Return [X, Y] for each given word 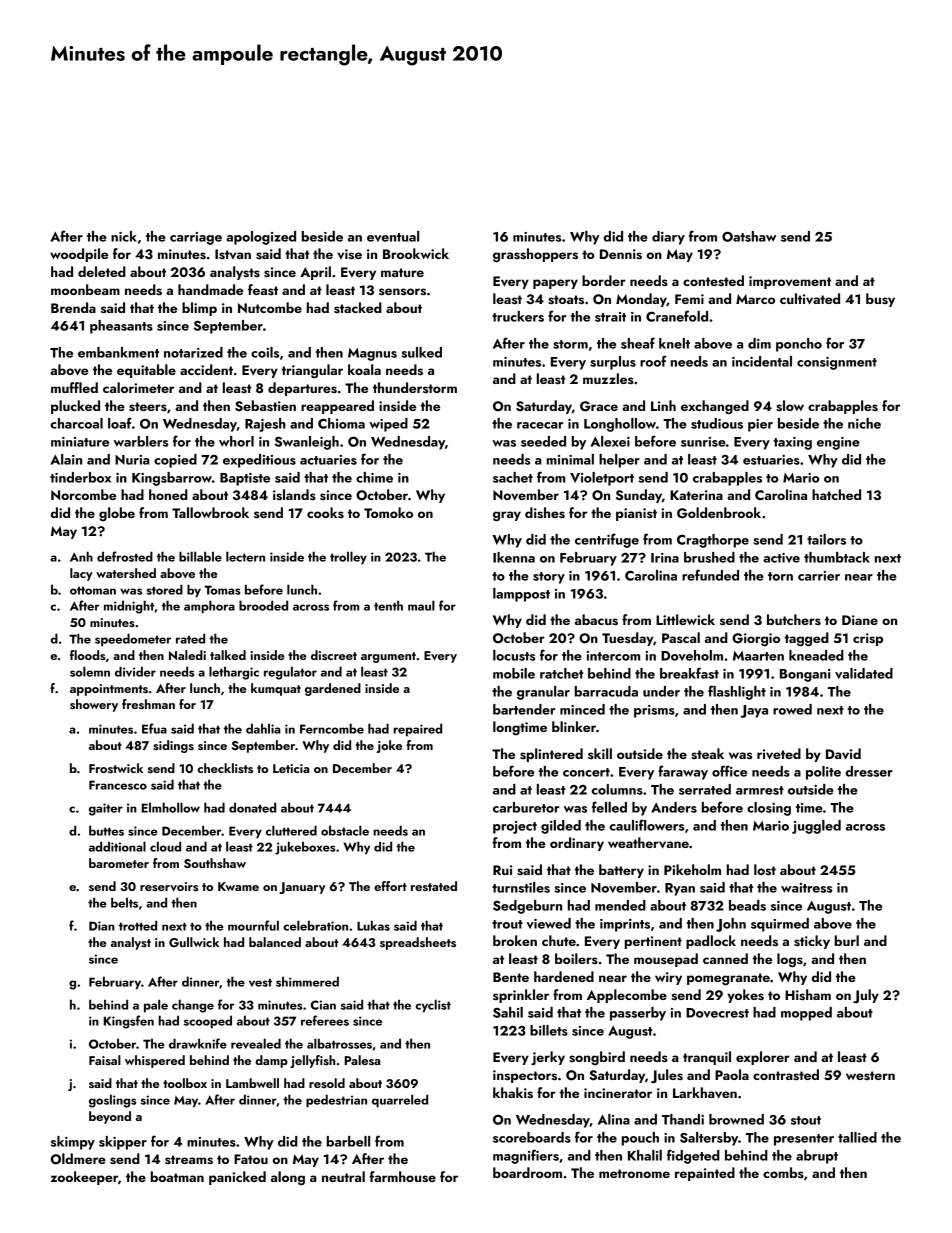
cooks [325, 512]
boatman [177, 1176]
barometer [119, 863]
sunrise [703, 442]
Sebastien [265, 406]
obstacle [345, 830]
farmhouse [402, 1177]
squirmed [780, 925]
